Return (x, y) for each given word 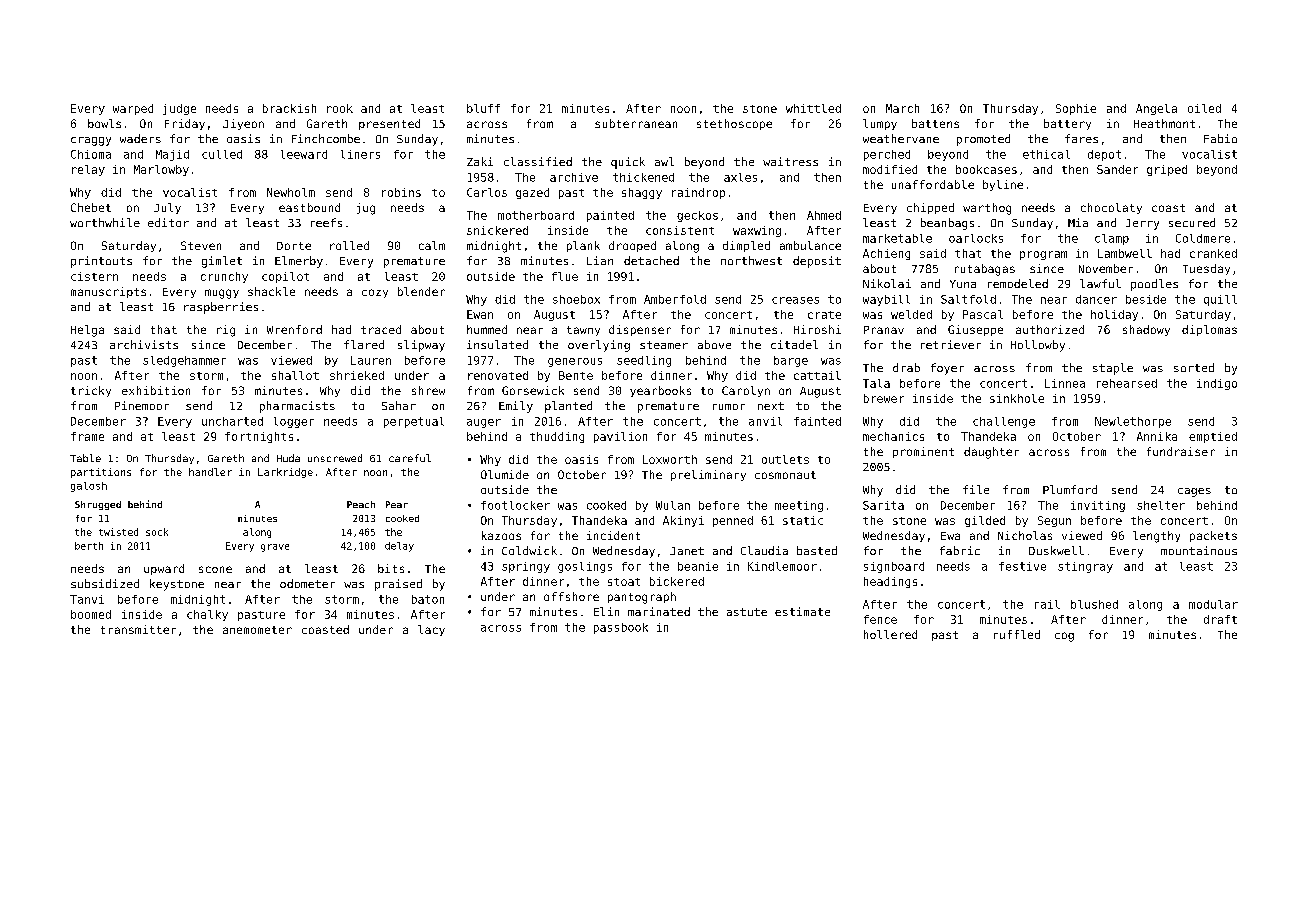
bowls (104, 123)
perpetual (414, 422)
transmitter (138, 629)
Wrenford (294, 329)
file (976, 489)
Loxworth (670, 459)
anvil (765, 421)
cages (1194, 492)
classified (538, 161)
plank (583, 246)
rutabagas (985, 270)
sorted (1194, 367)
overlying (599, 346)
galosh (89, 487)
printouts (101, 262)
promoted (983, 140)
